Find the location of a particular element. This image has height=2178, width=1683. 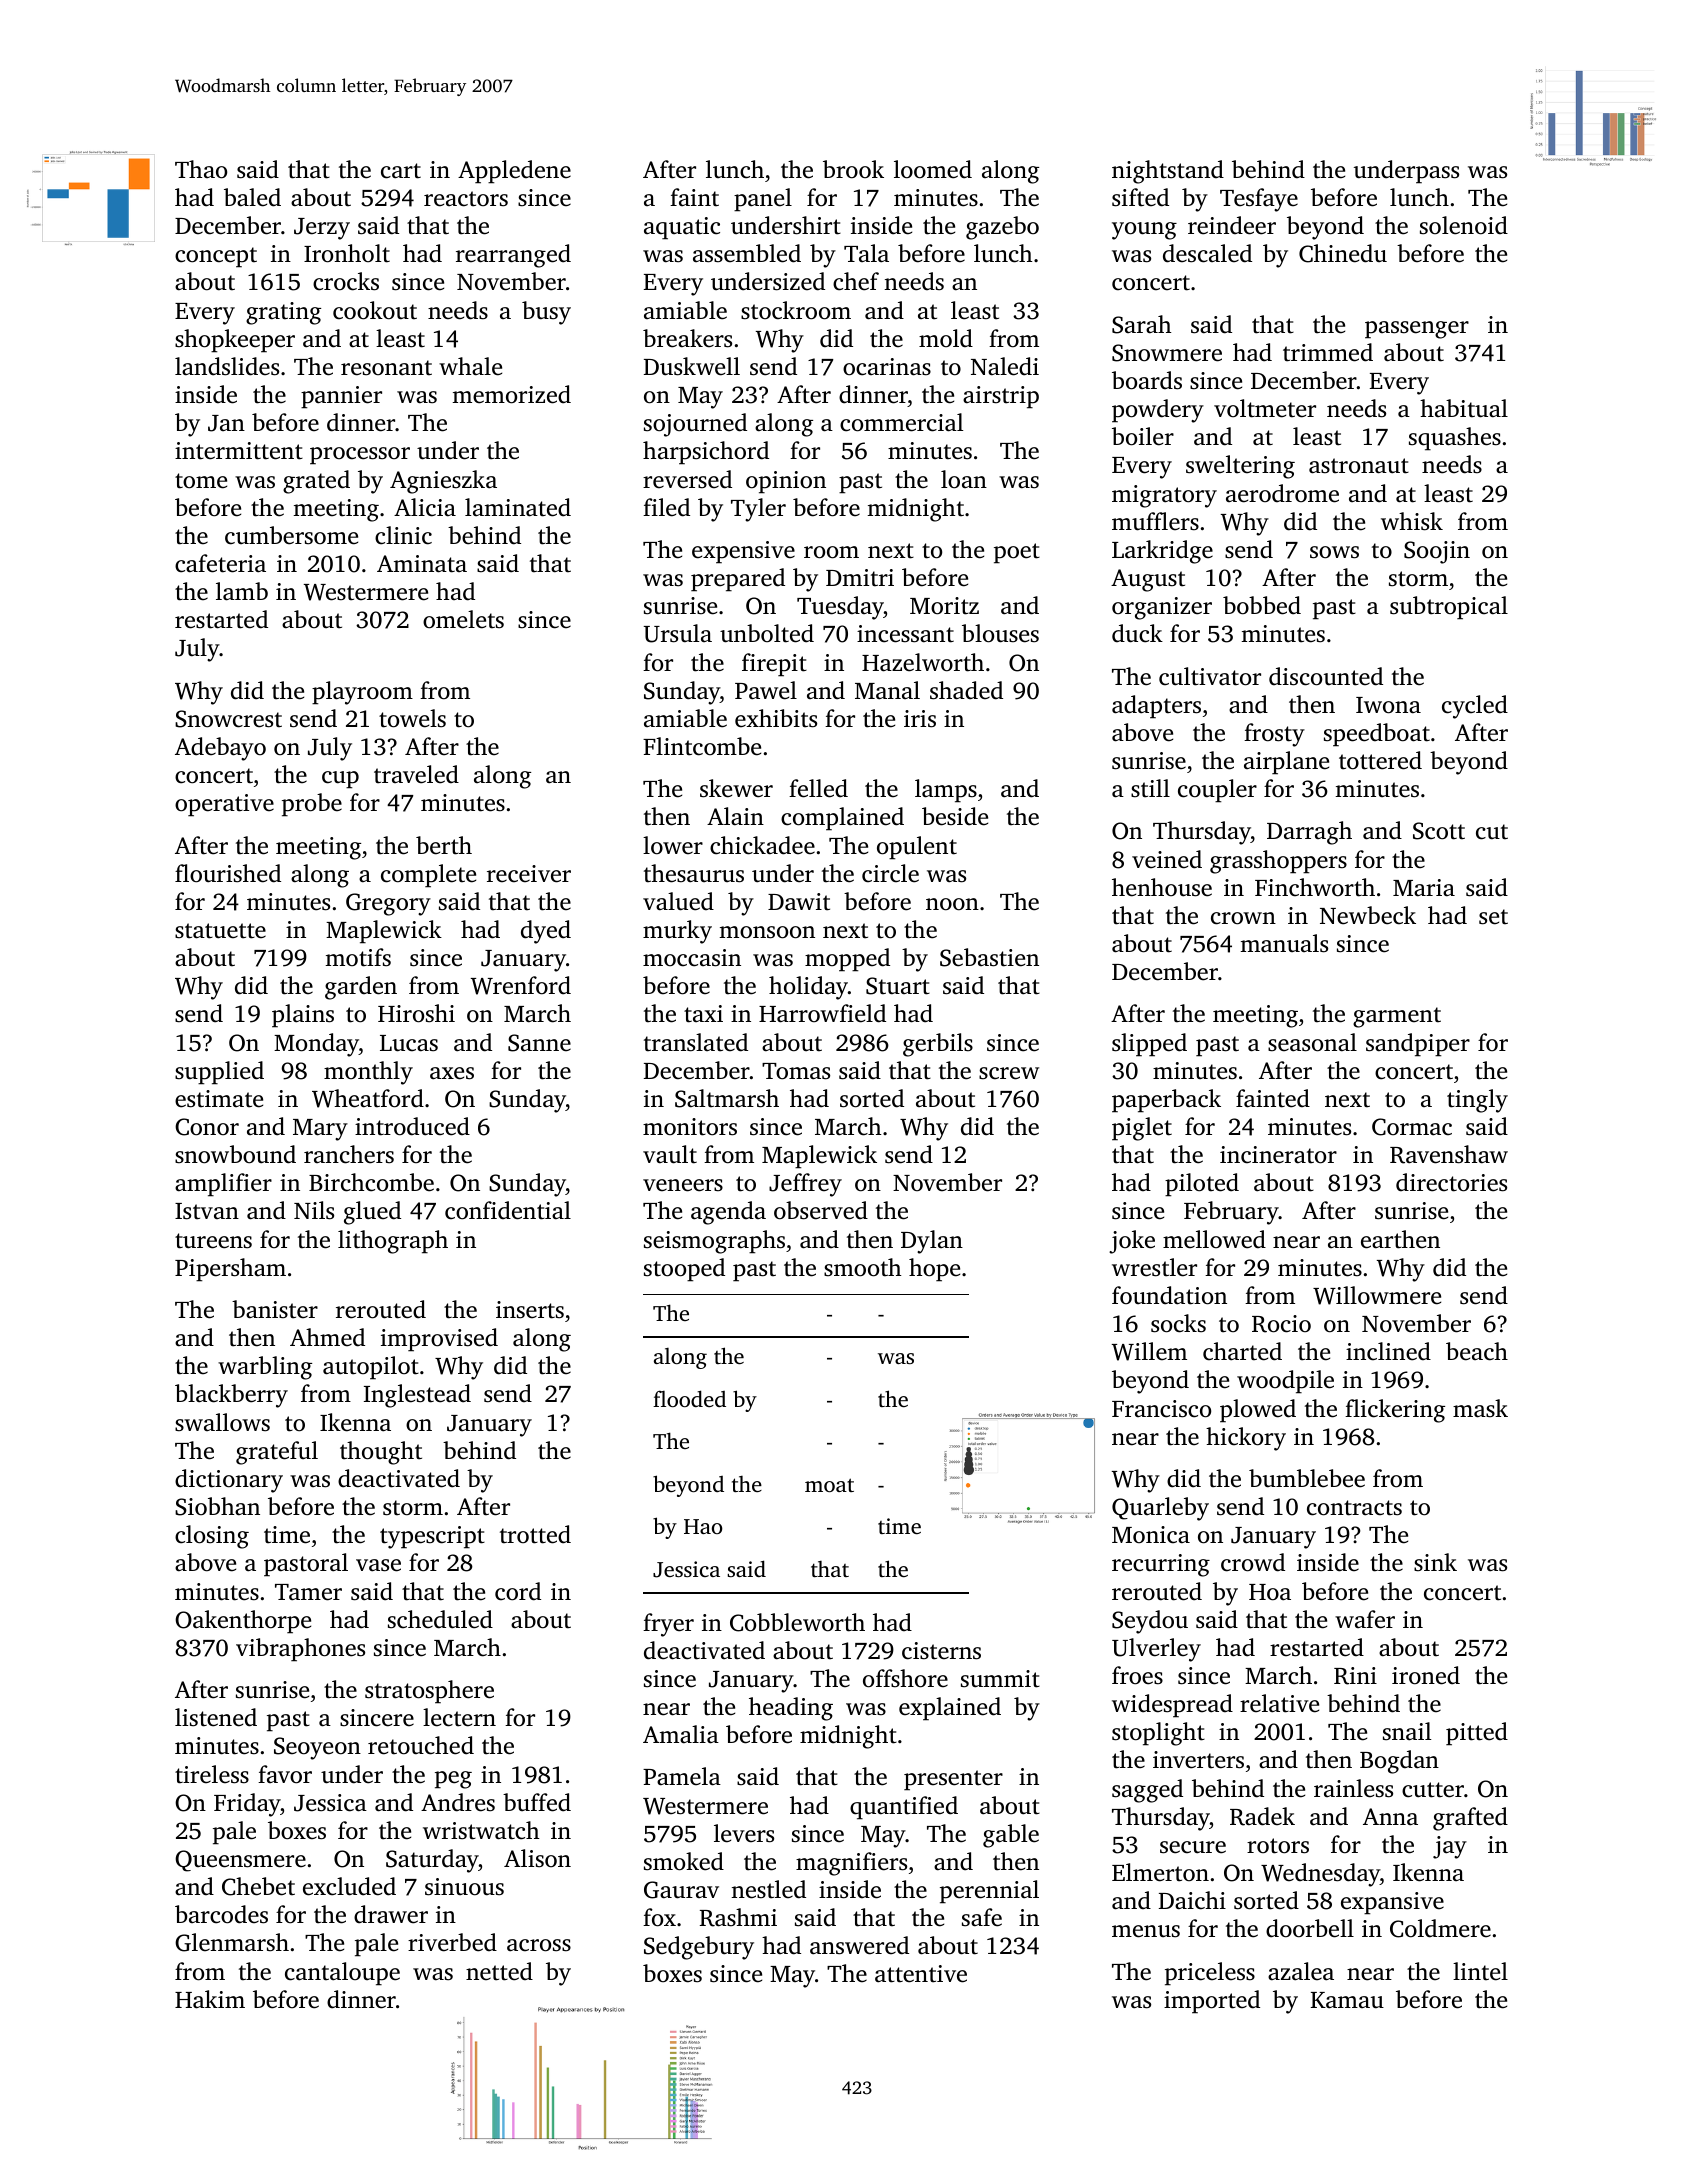

confidential is located at coordinates (508, 1210).
